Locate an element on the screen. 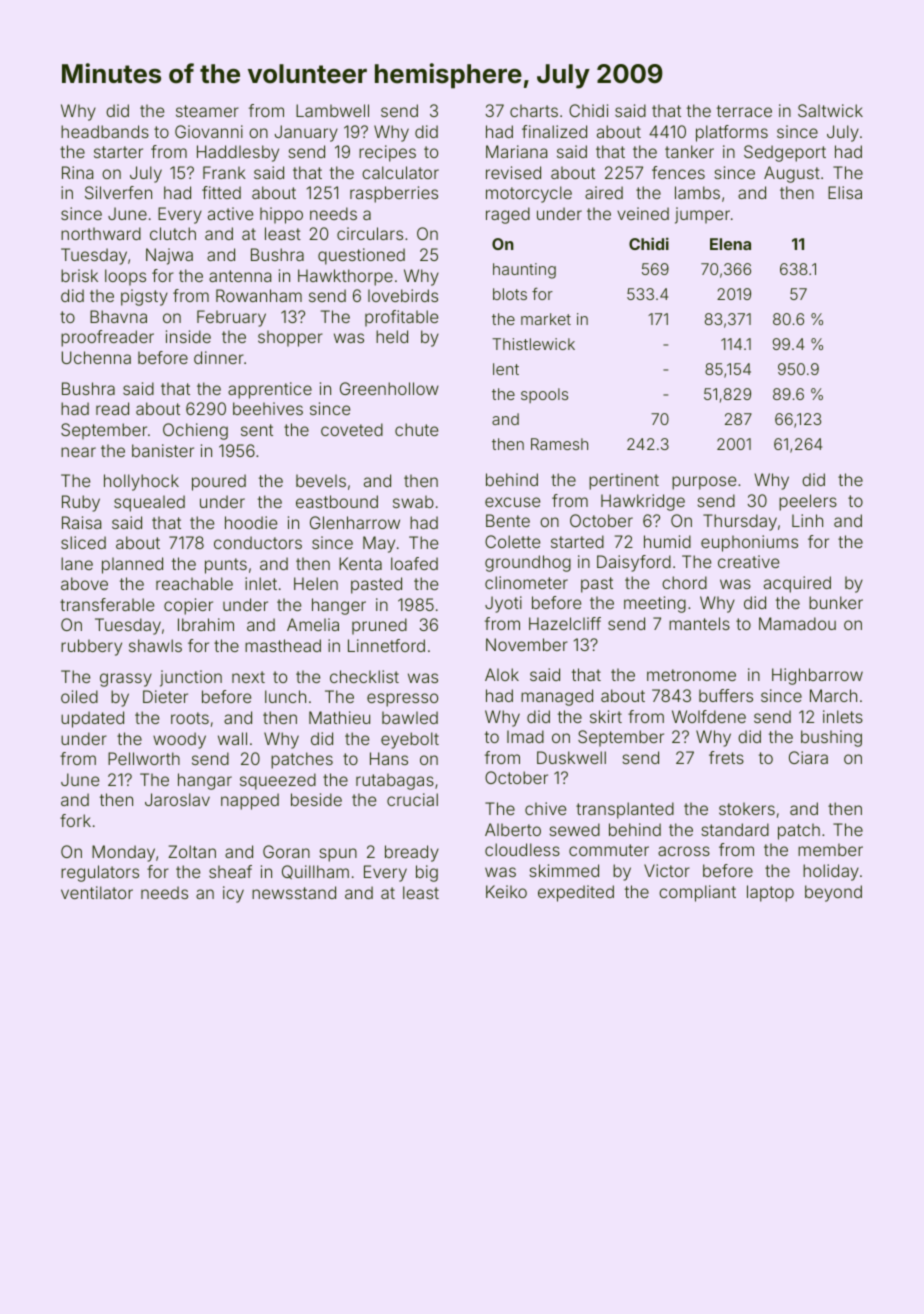 Image resolution: width=924 pixels, height=1314 pixels. headbands is located at coordinates (105, 131).
